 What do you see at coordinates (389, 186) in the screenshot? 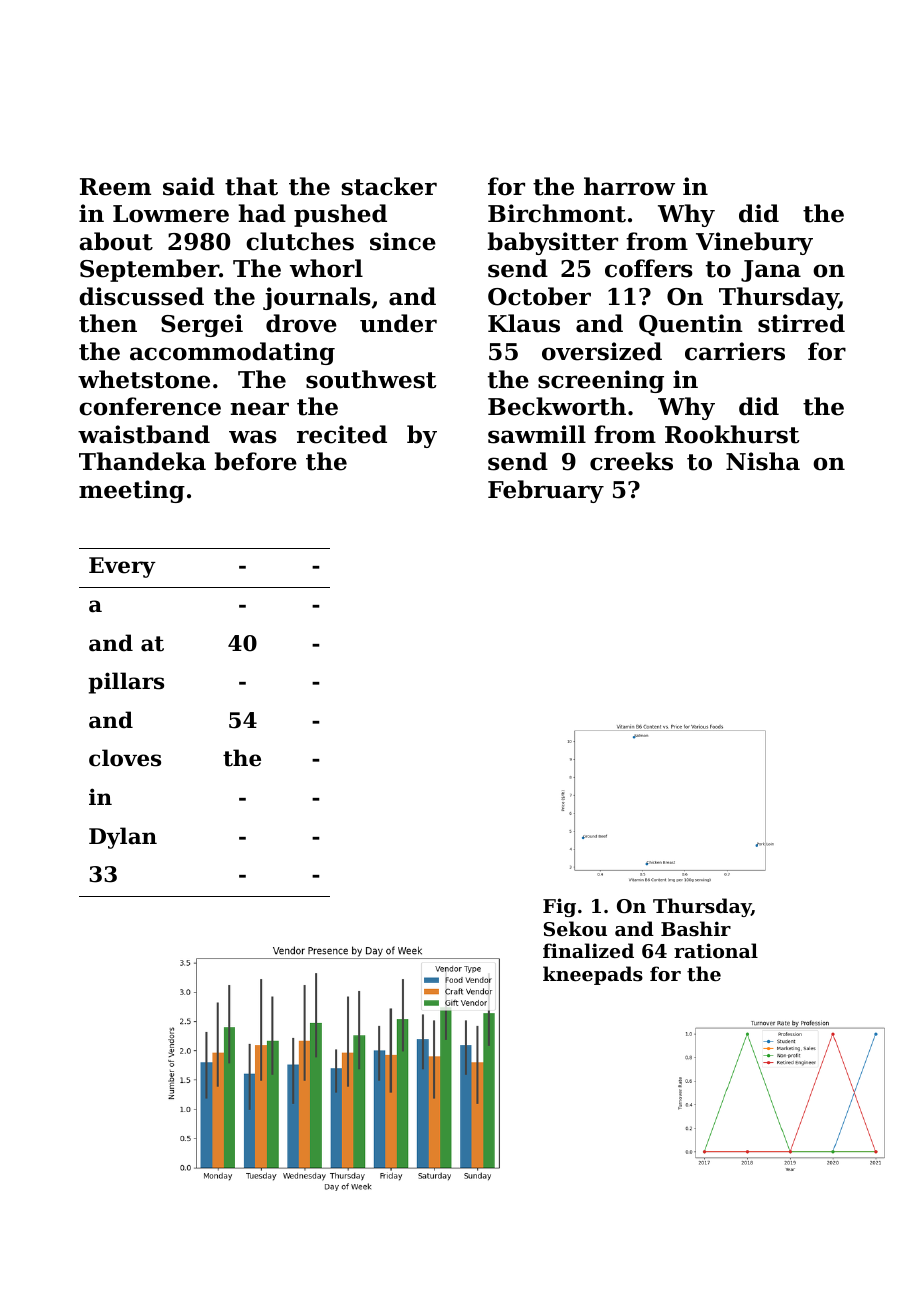
I see `stacker` at bounding box center [389, 186].
